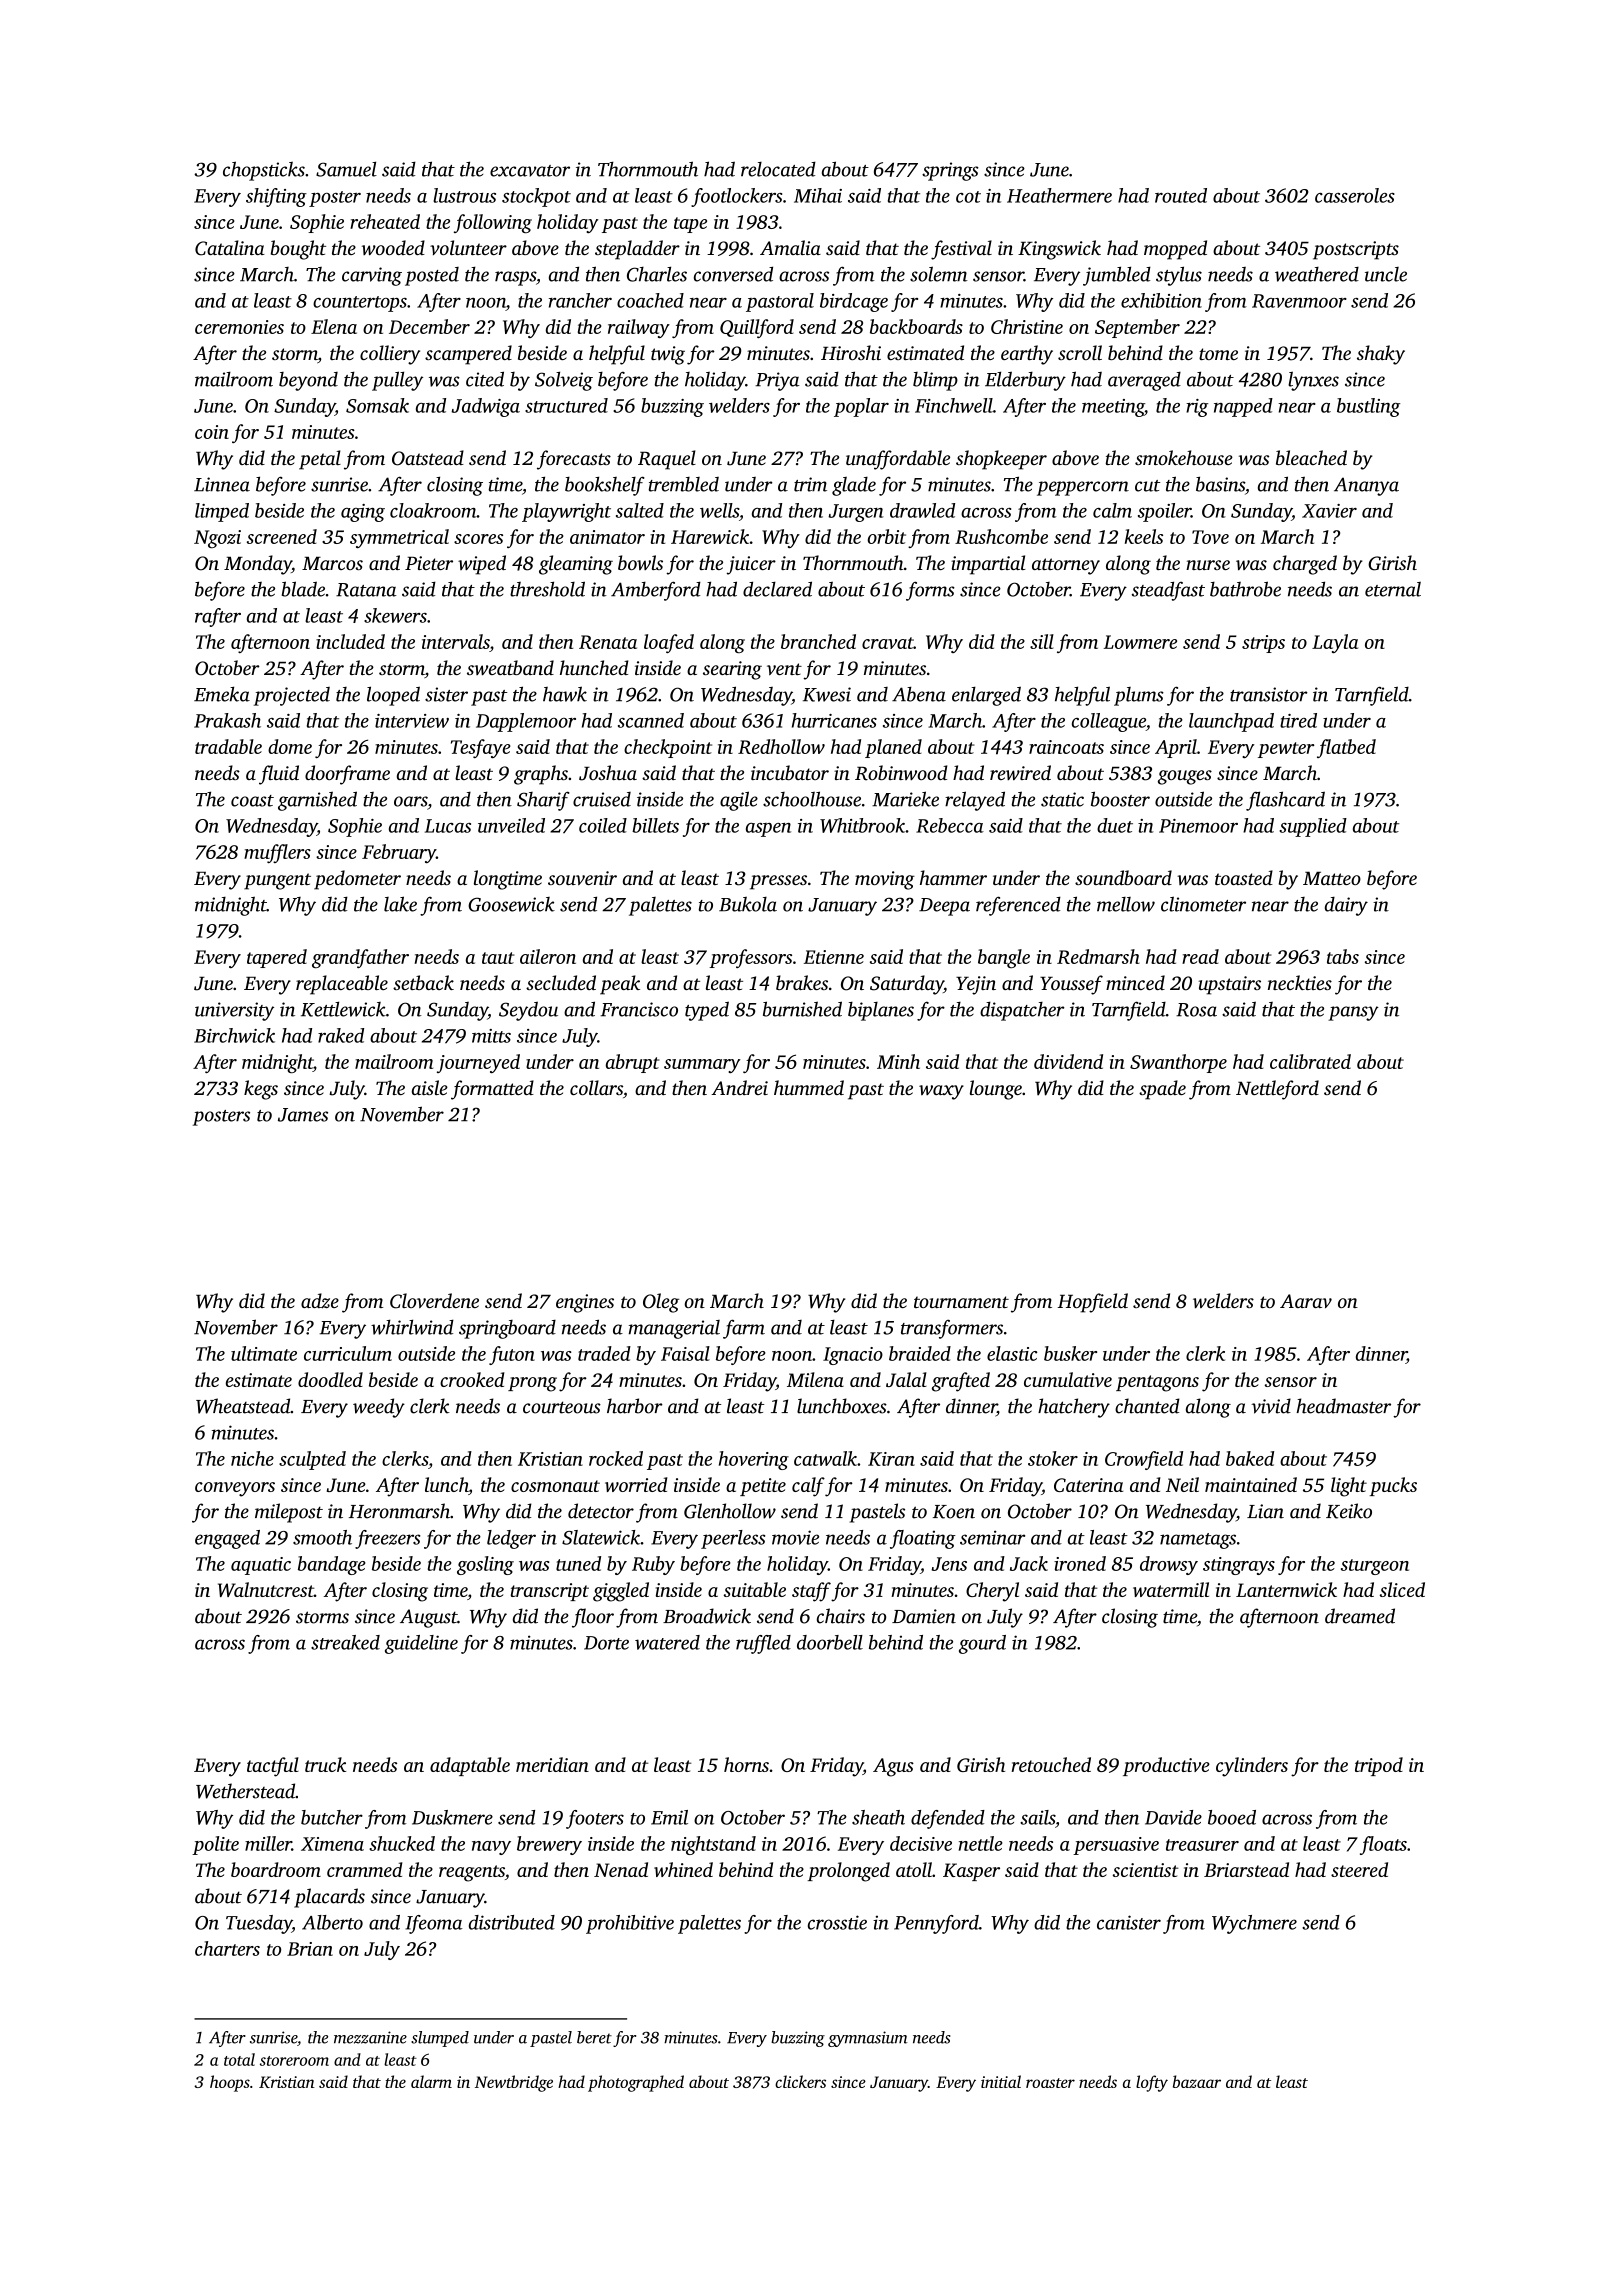 This page has width=1620, height=2292. Describe the element at coordinates (1129, 1922) in the page. I see `canister` at that location.
